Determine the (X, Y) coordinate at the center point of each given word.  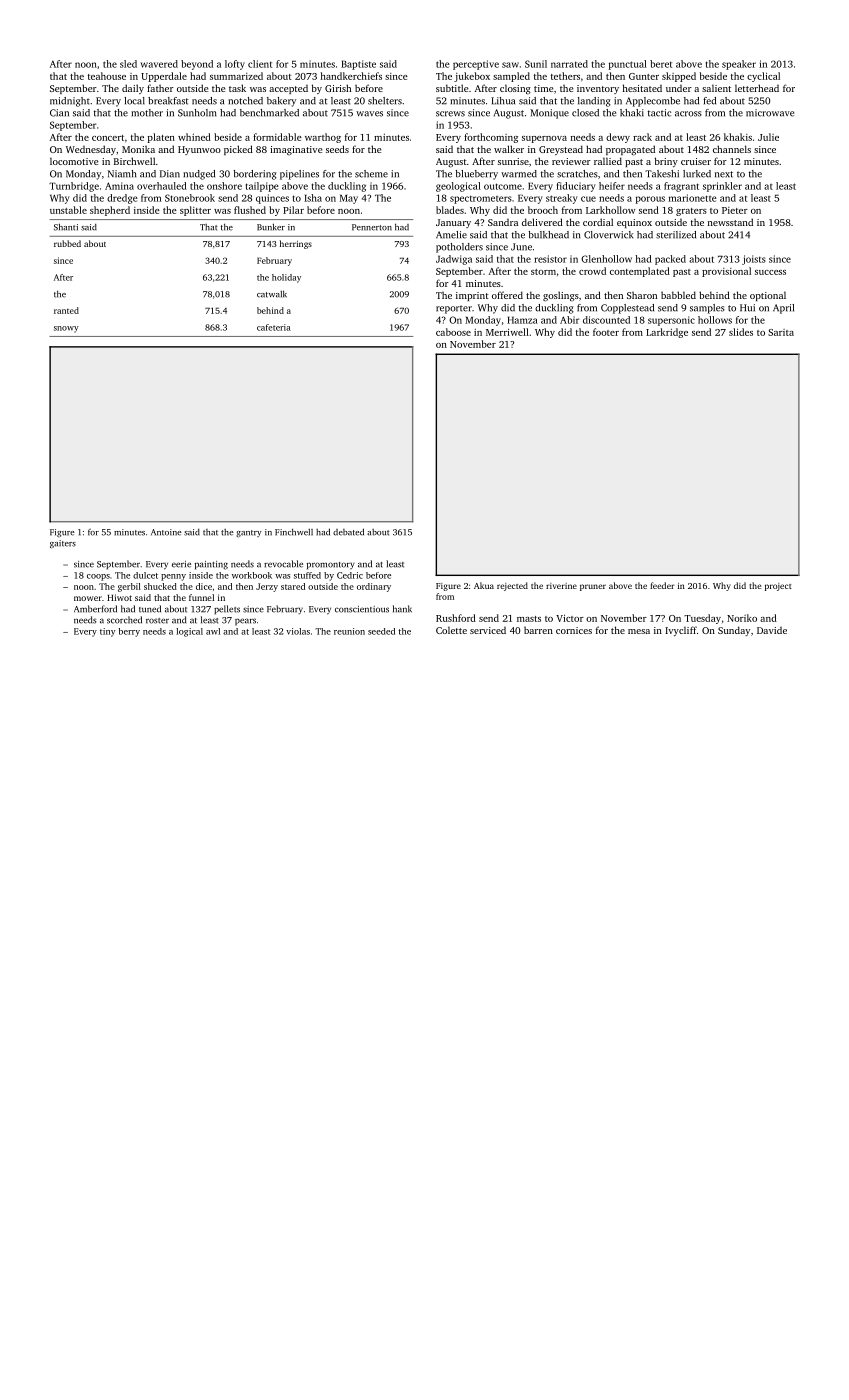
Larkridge (667, 333)
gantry (249, 533)
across (688, 114)
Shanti (66, 227)
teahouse (107, 76)
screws (450, 114)
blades (450, 210)
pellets (227, 610)
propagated (630, 150)
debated (348, 532)
